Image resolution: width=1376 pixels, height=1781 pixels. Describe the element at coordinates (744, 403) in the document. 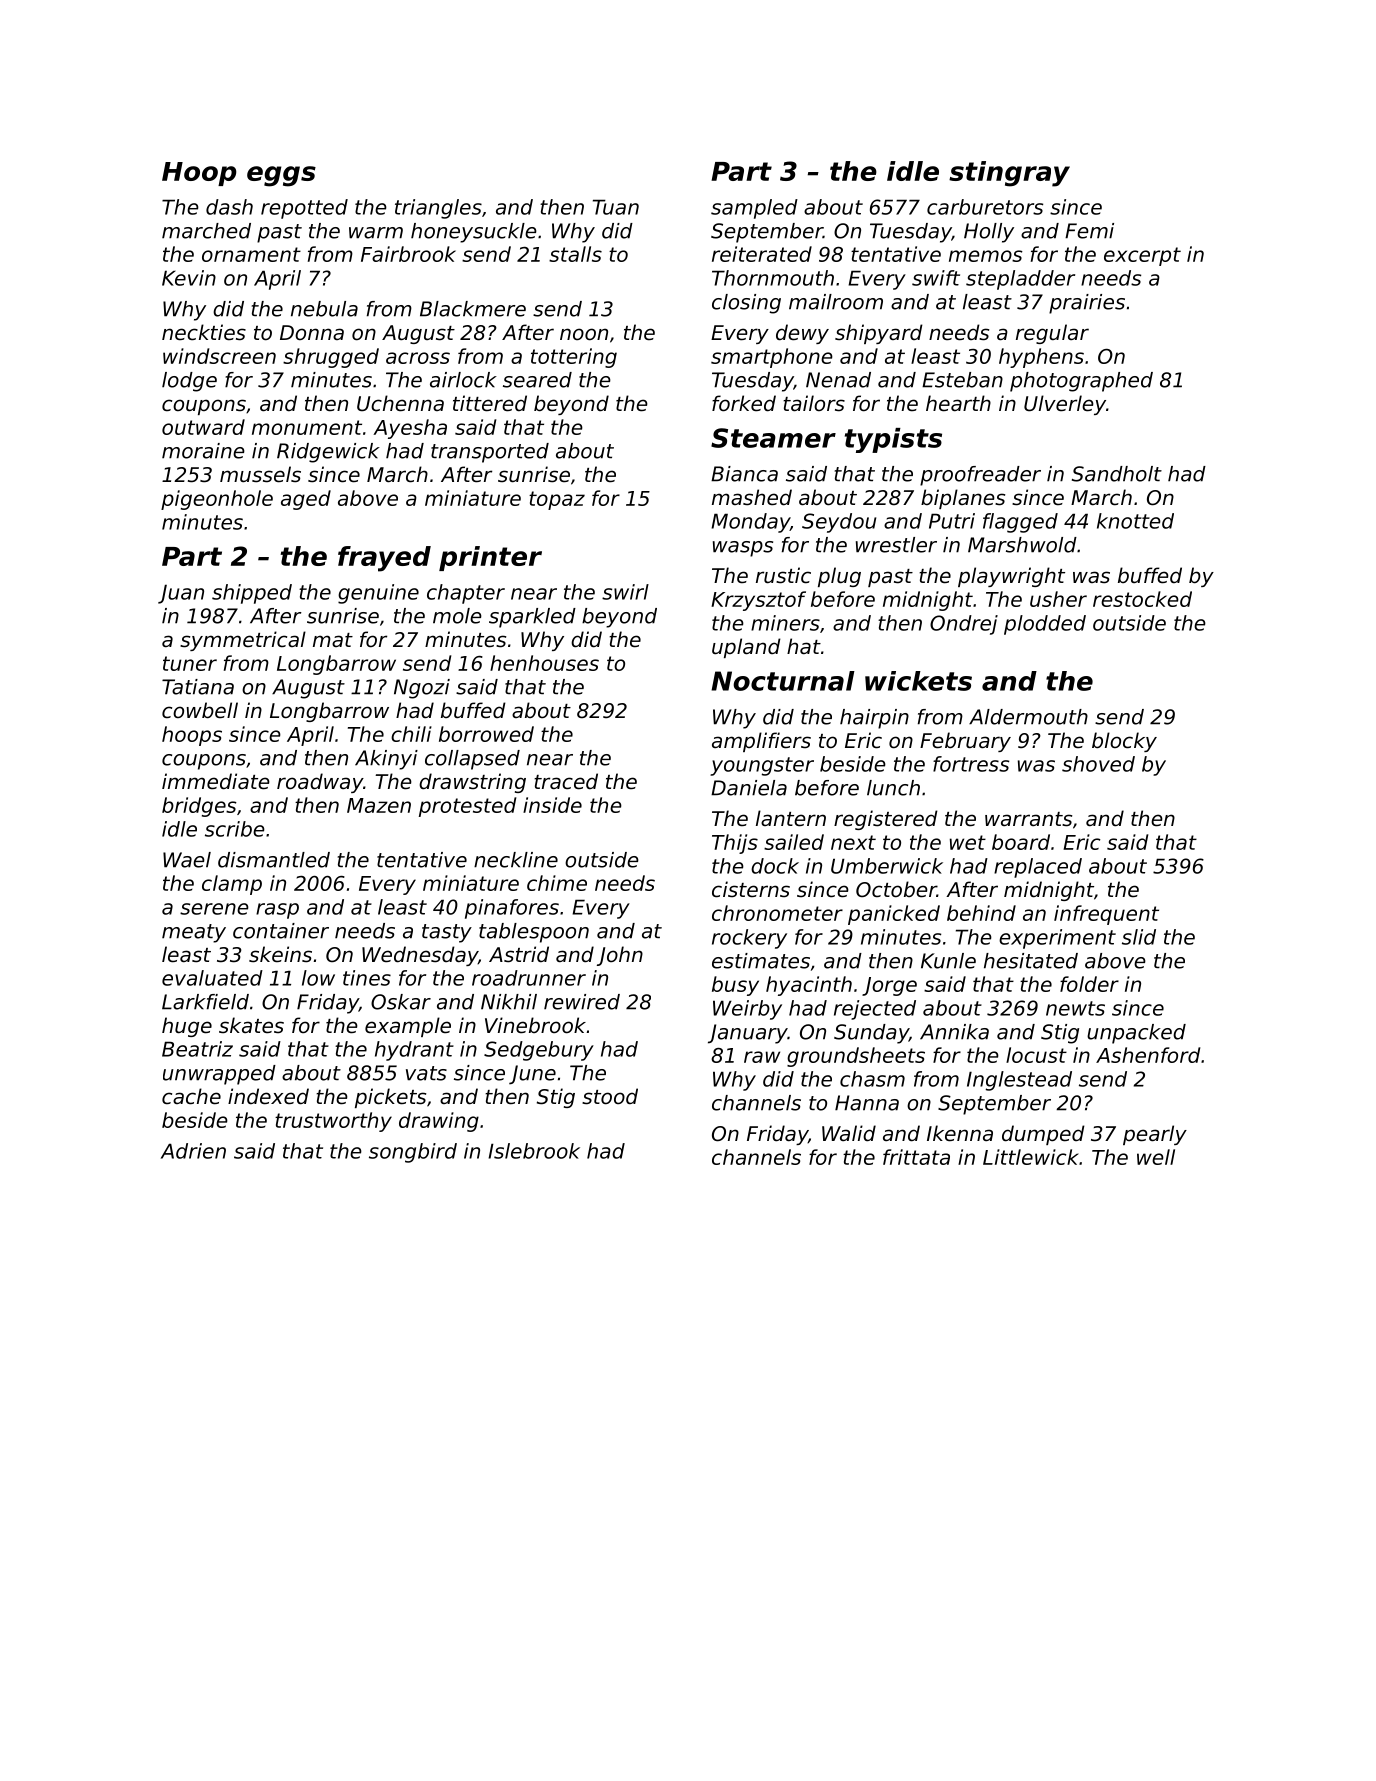

I see `forked` at that location.
